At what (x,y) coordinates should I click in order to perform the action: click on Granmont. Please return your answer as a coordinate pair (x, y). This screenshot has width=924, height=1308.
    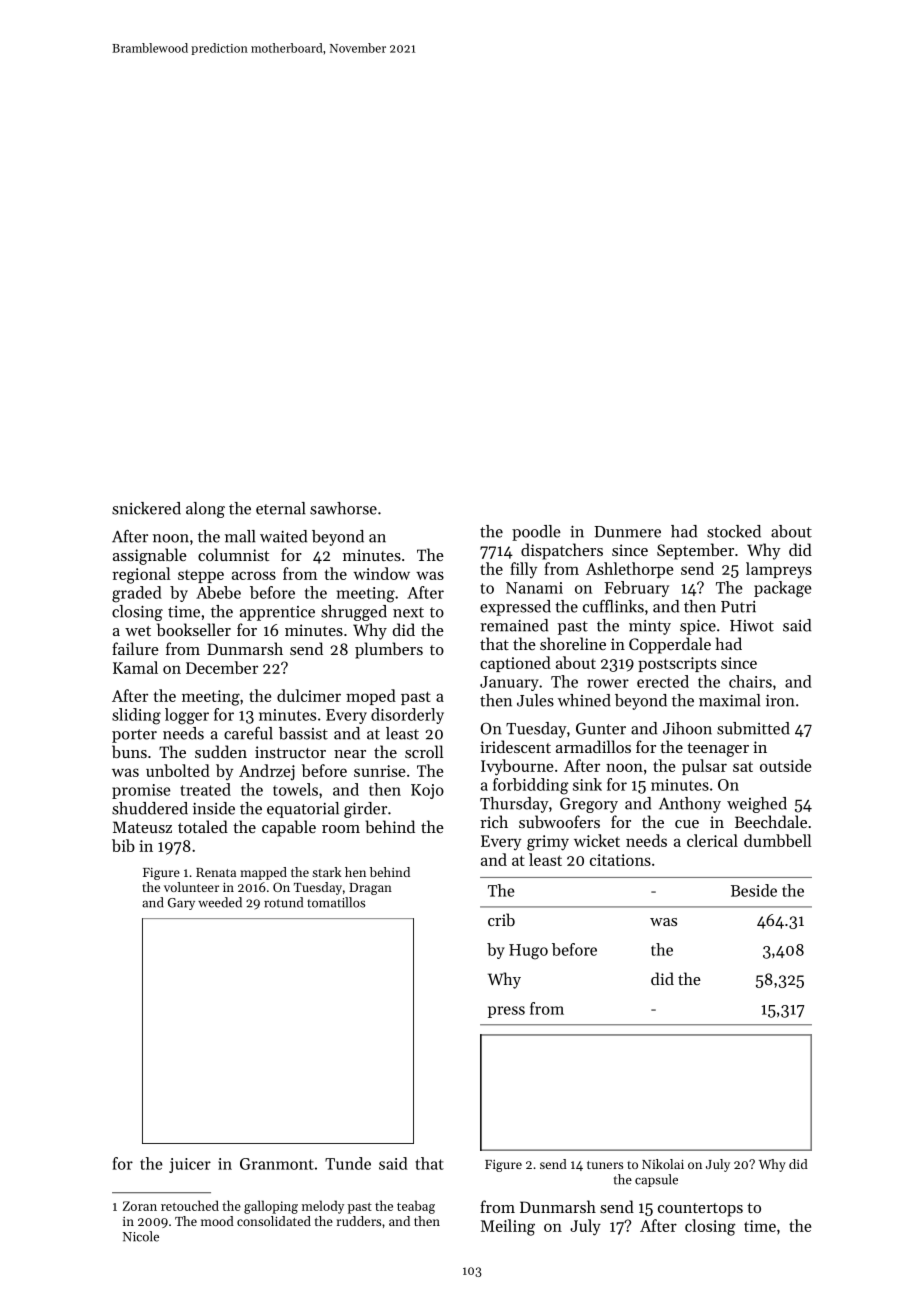
    Looking at the image, I should click on (277, 1164).
